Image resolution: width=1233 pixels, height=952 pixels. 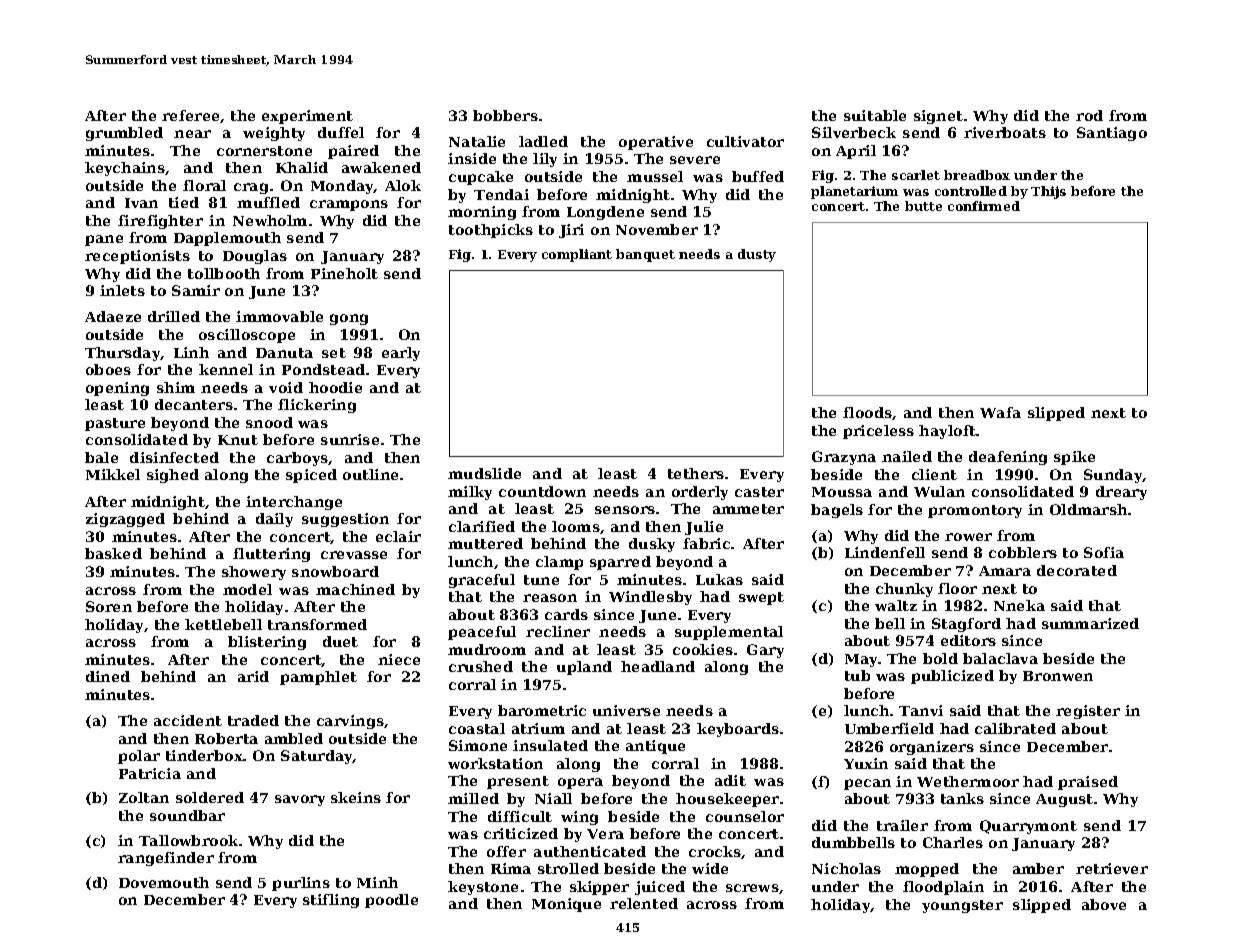 I want to click on referee, so click(x=190, y=115).
